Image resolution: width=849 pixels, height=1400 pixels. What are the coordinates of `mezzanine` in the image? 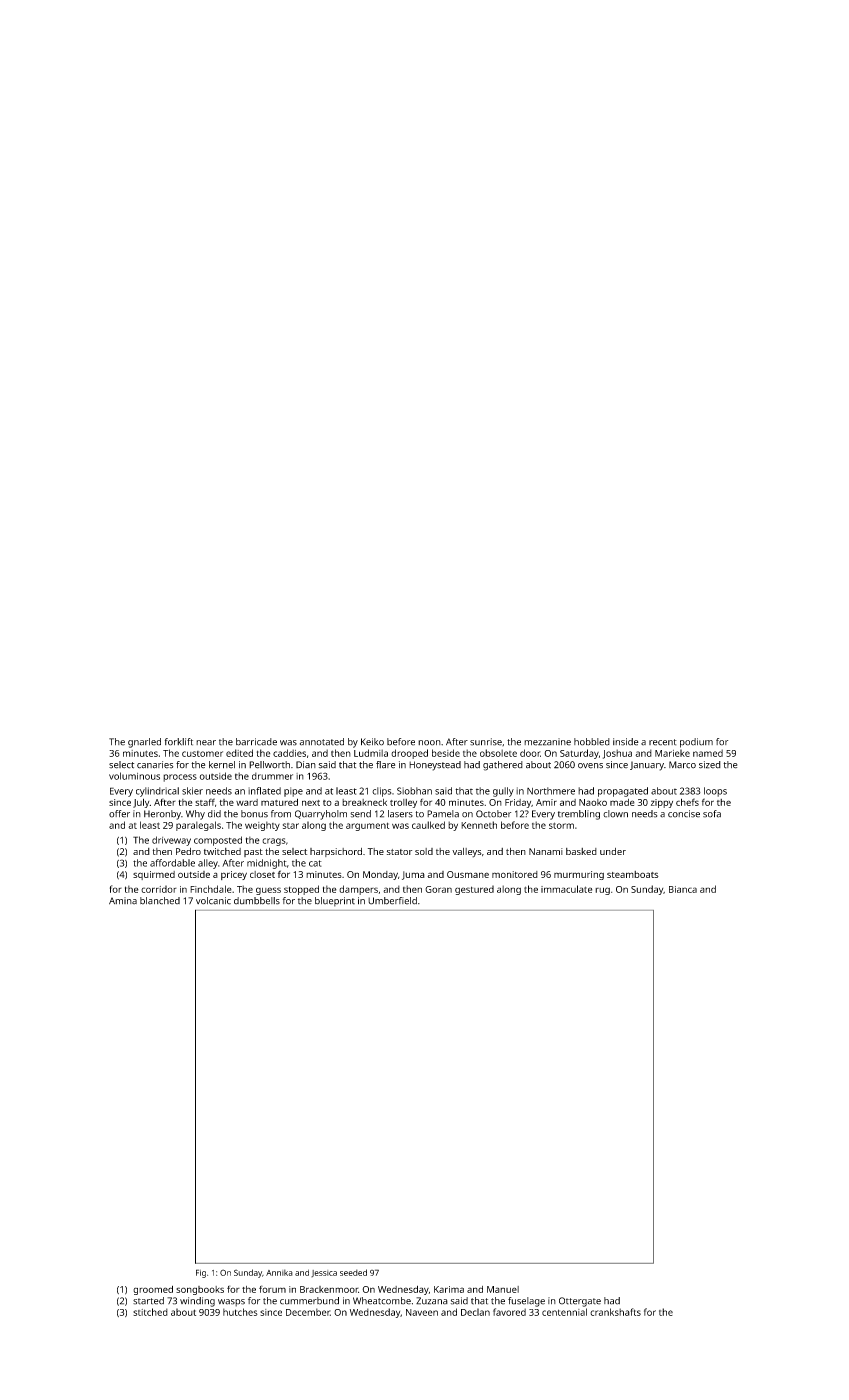 It's located at (547, 742).
